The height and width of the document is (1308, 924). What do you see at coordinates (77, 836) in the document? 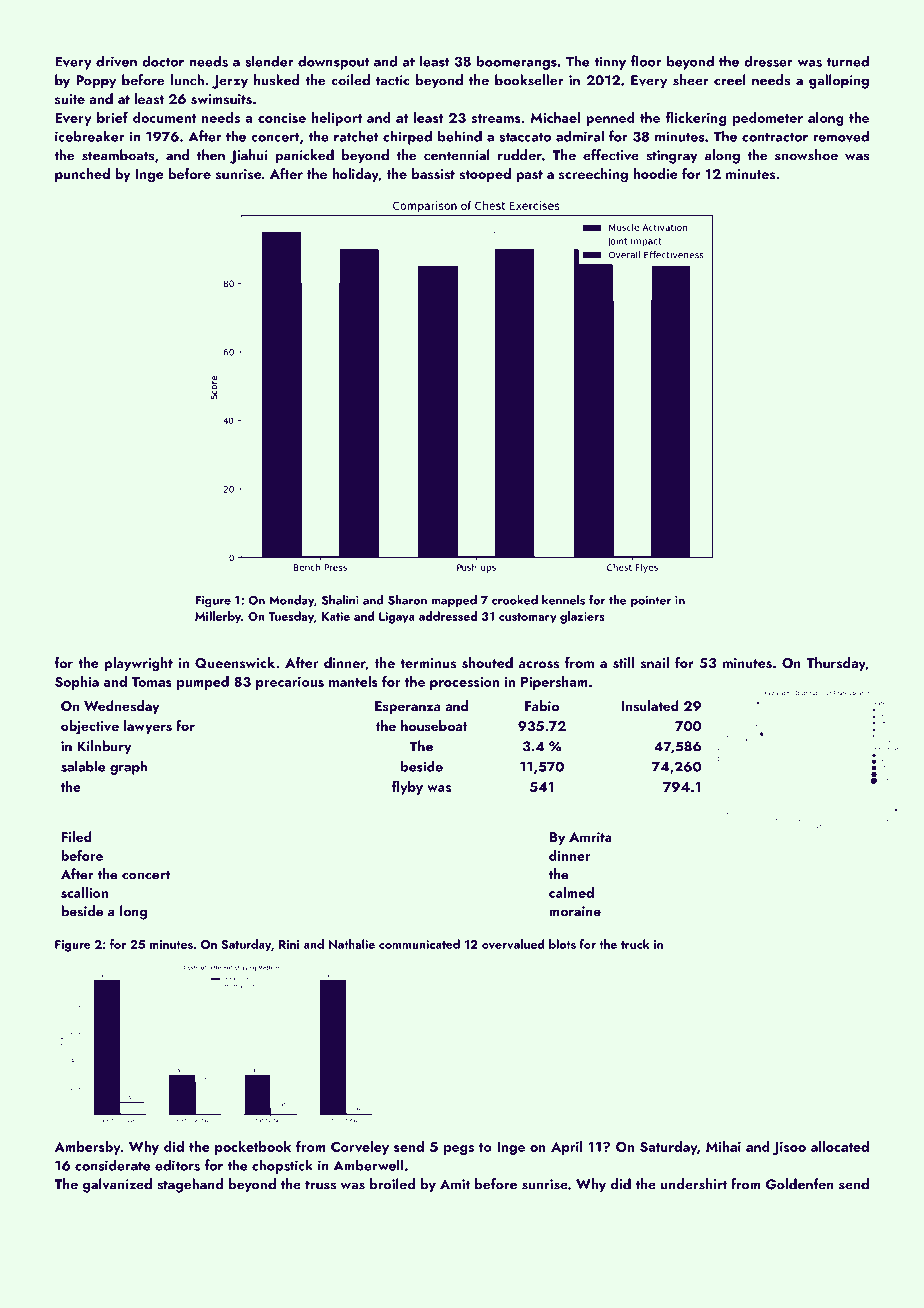
I see `Filed` at bounding box center [77, 836].
